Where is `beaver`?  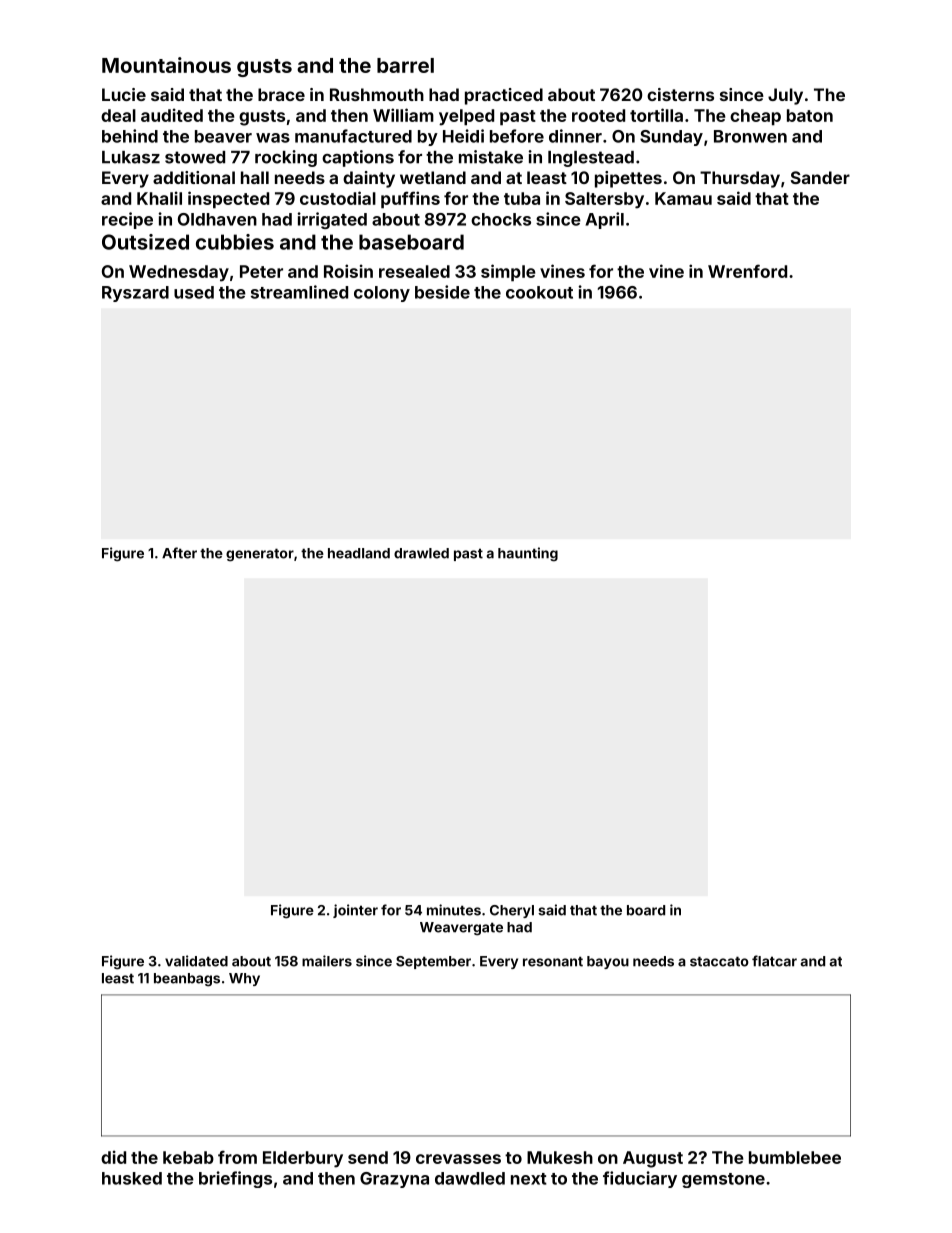
beaver is located at coordinates (223, 136).
